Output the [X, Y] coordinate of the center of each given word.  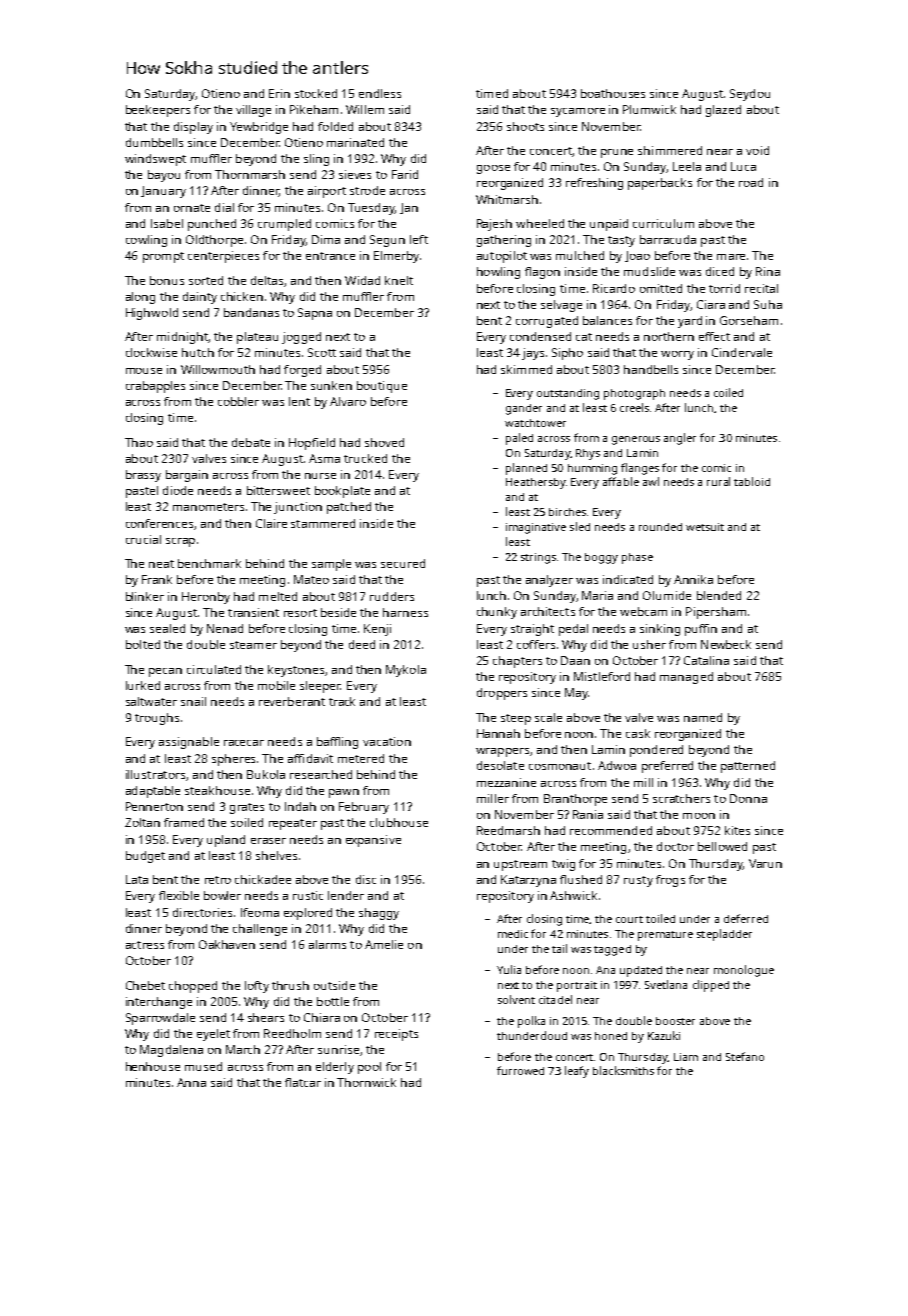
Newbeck [726, 644]
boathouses [613, 93]
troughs [157, 719]
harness [405, 612]
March [243, 1049]
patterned [748, 767]
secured [403, 563]
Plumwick [649, 109]
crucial [143, 539]
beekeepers [158, 111]
